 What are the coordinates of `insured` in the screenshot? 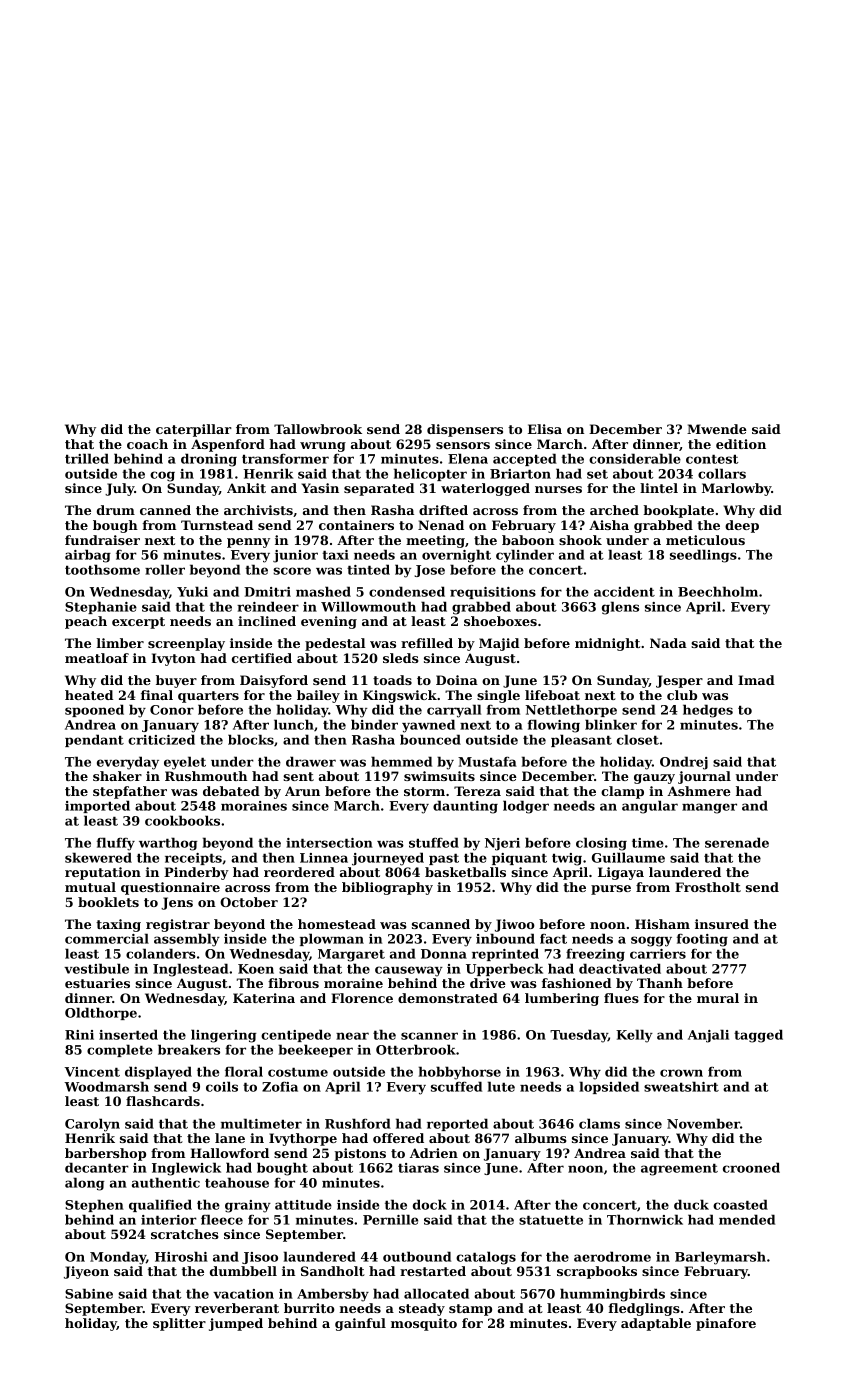 It's located at (722, 924).
